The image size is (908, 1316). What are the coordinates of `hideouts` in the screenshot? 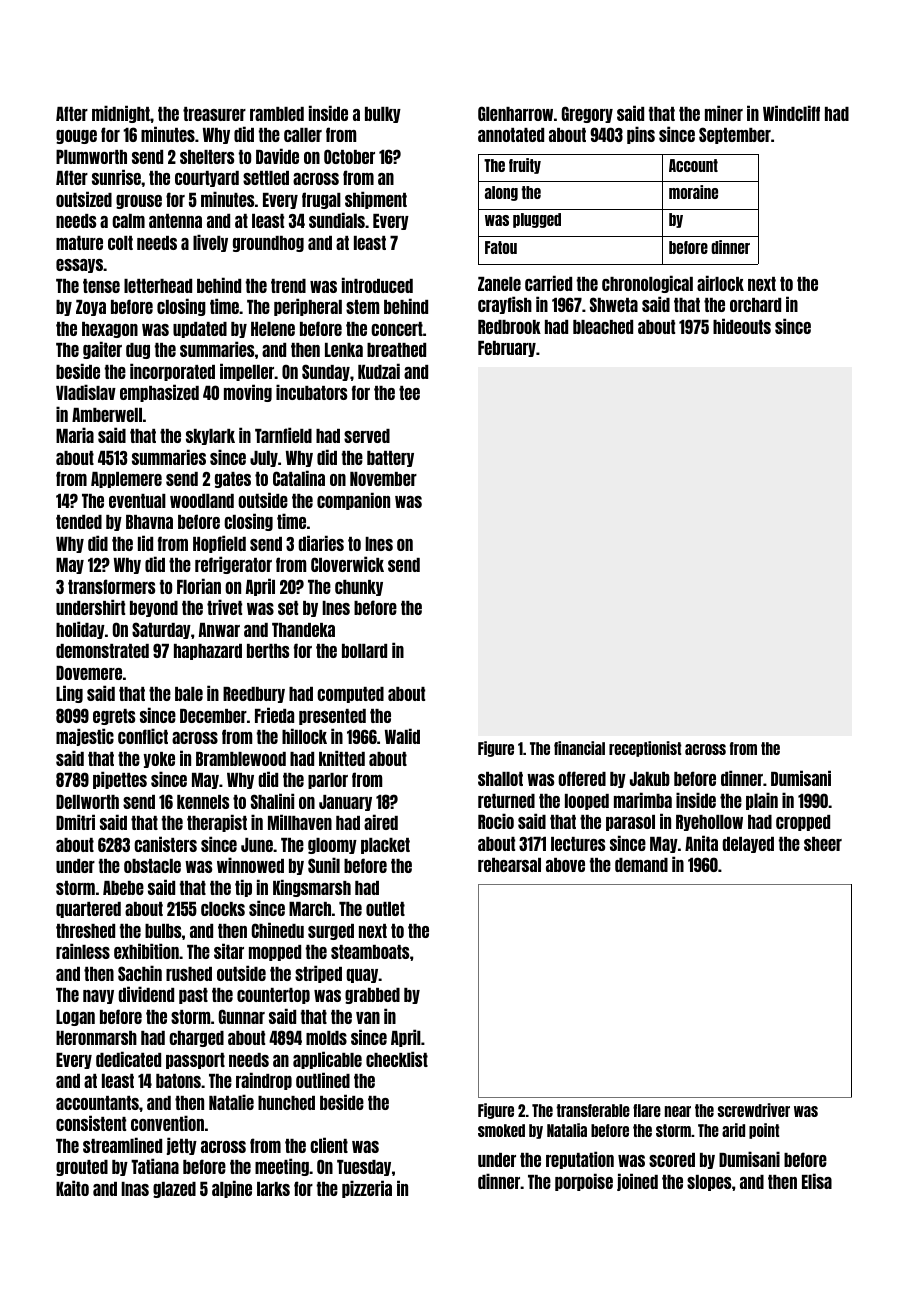 It's located at (742, 326).
